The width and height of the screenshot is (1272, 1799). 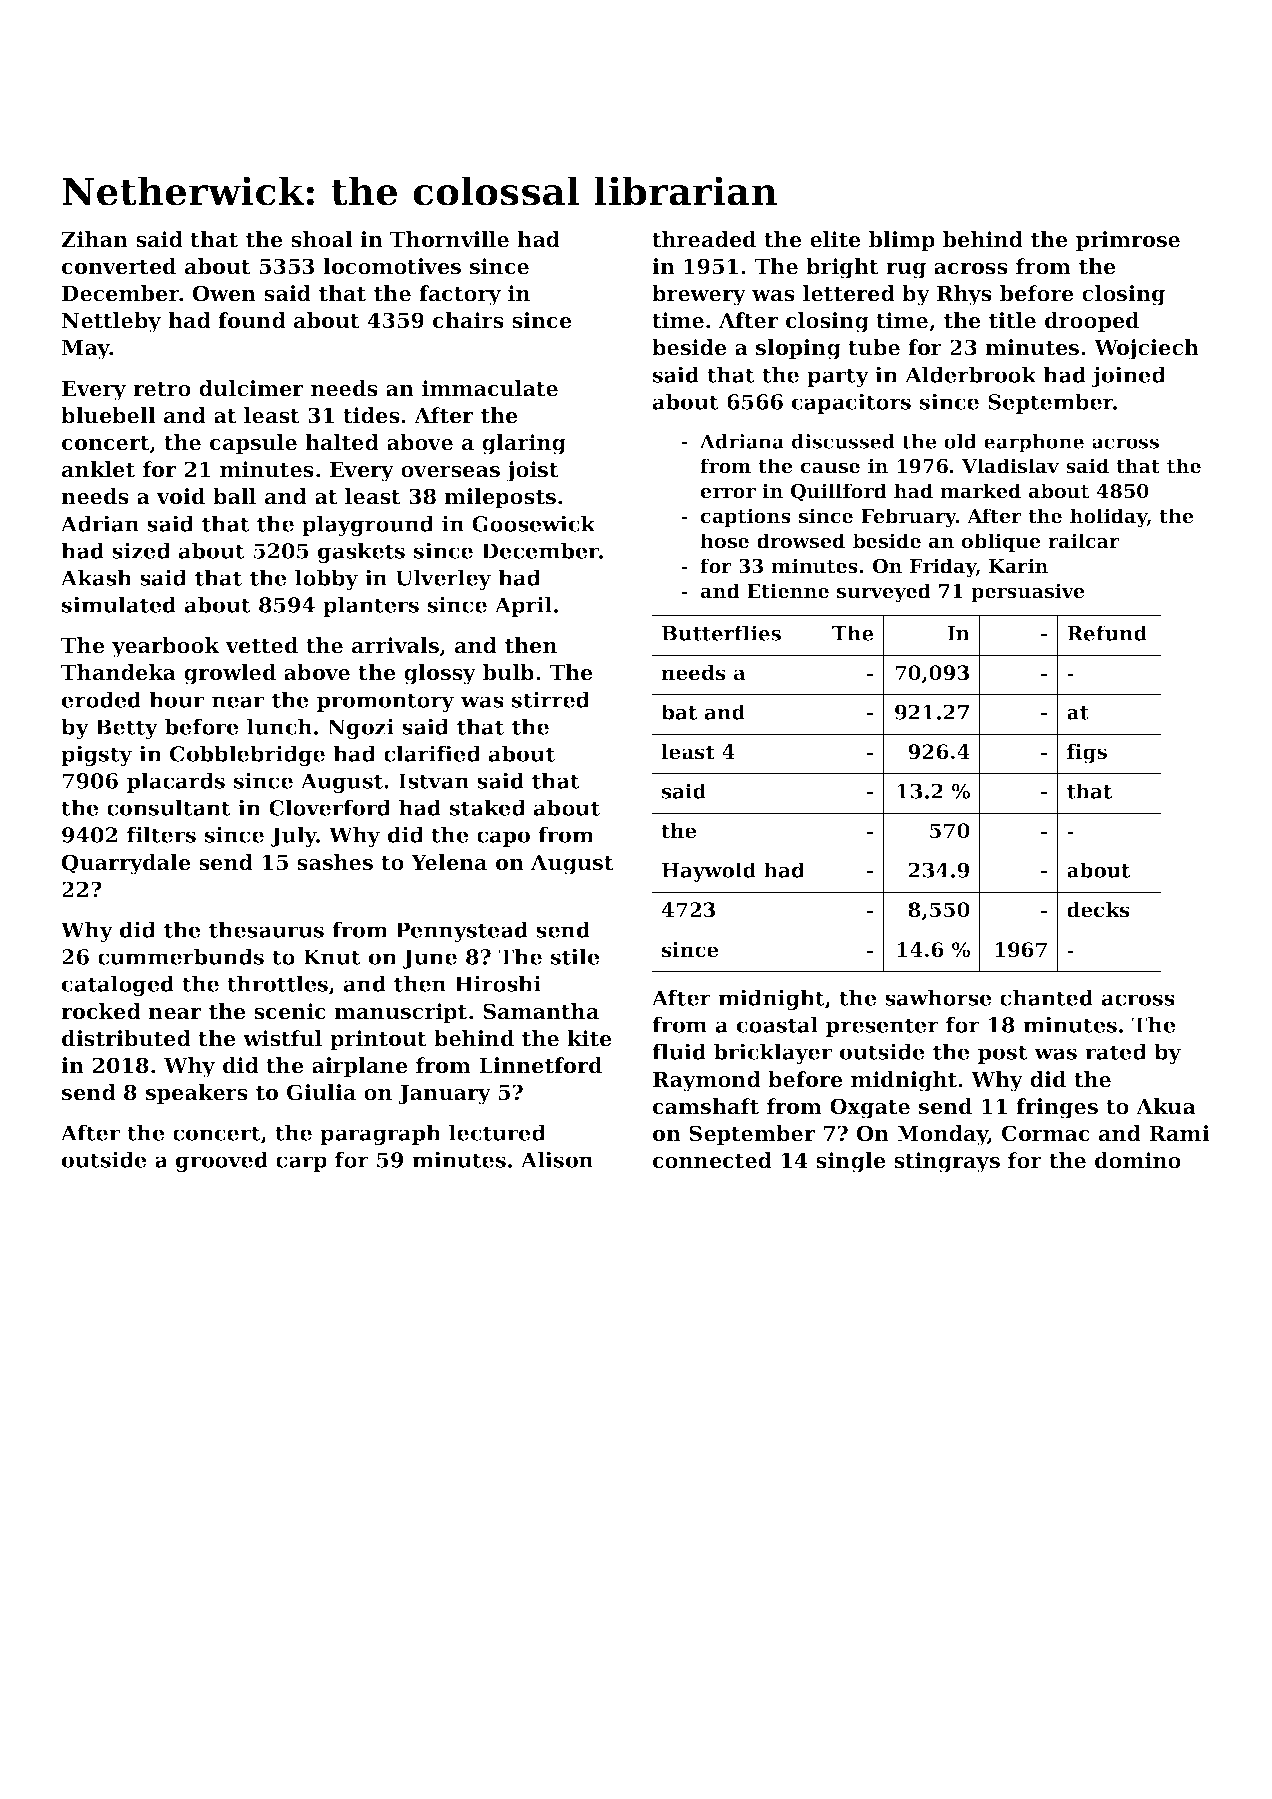 I want to click on Pennystead, so click(x=462, y=931).
